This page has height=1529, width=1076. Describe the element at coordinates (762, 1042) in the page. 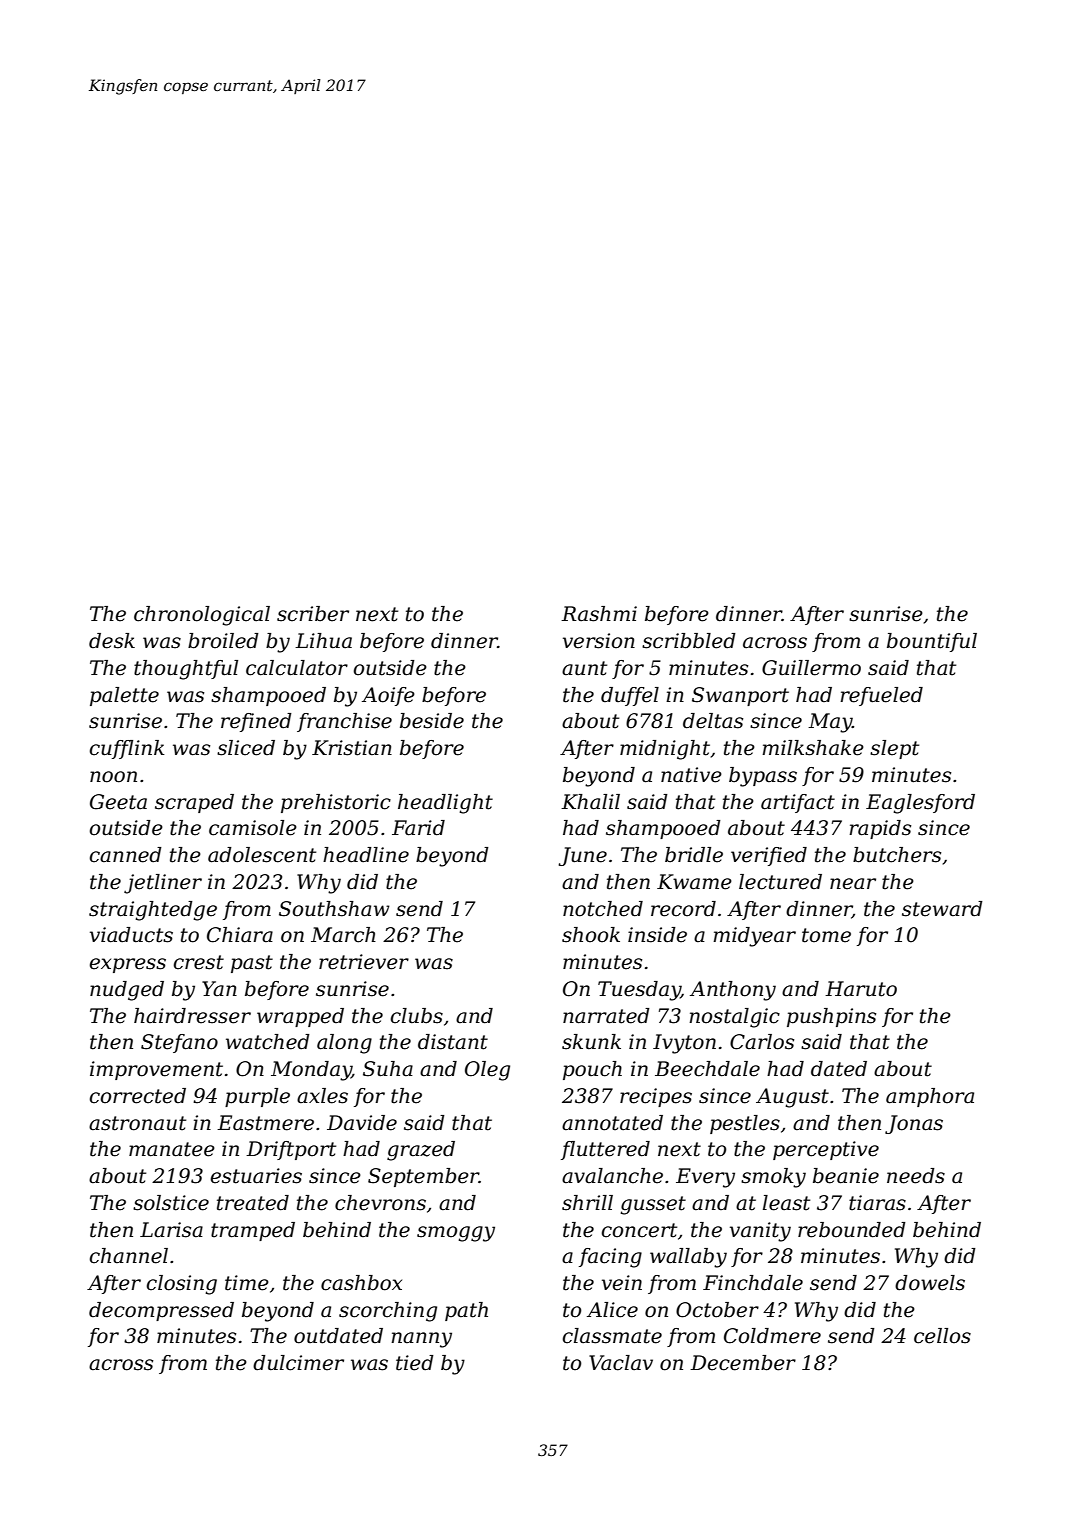

I see `Carlos` at that location.
